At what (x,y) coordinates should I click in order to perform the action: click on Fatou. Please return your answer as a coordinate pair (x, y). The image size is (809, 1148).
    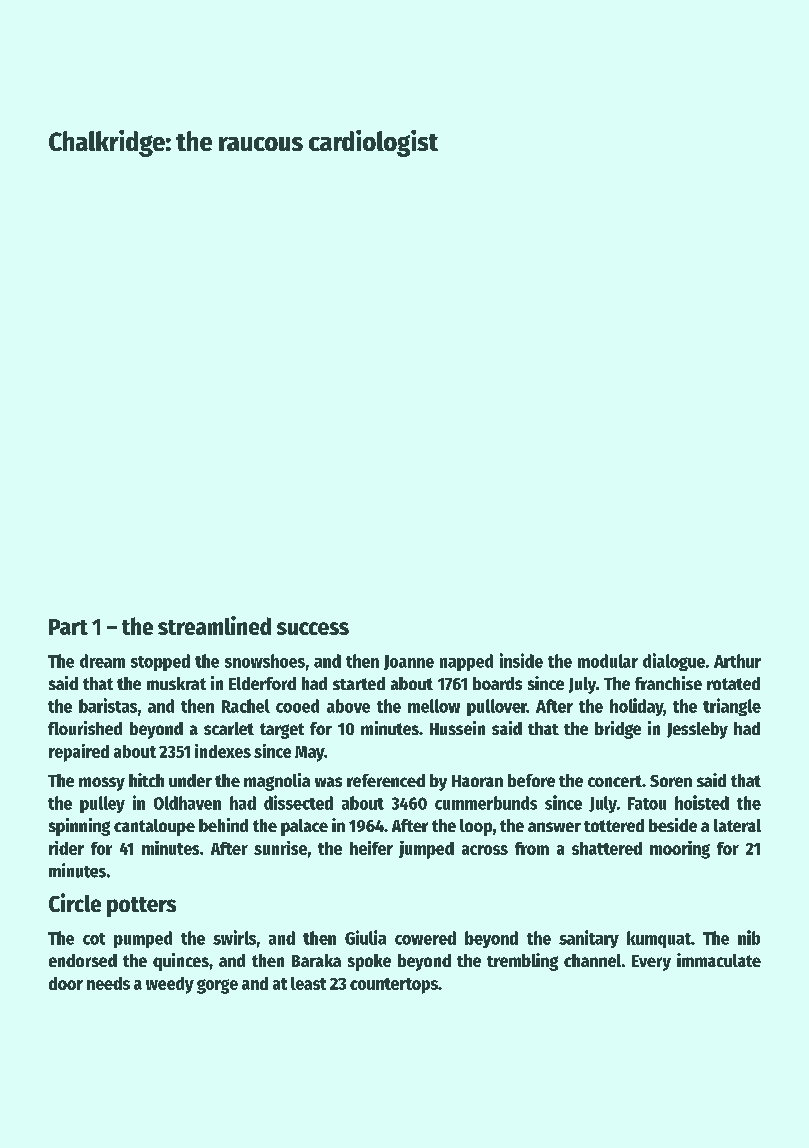
    Looking at the image, I should click on (647, 803).
